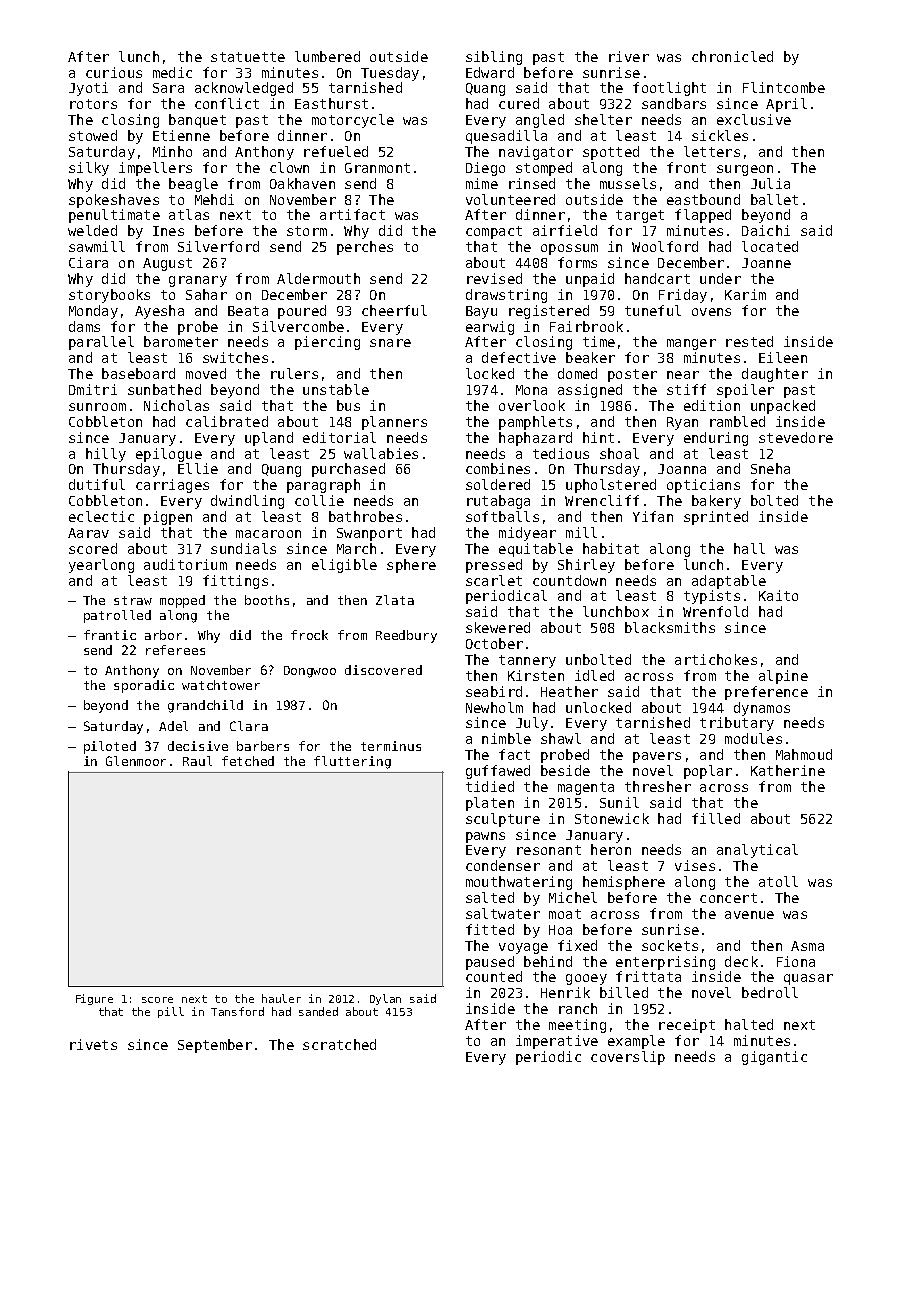 This document has height=1316, width=908. I want to click on curious, so click(114, 72).
